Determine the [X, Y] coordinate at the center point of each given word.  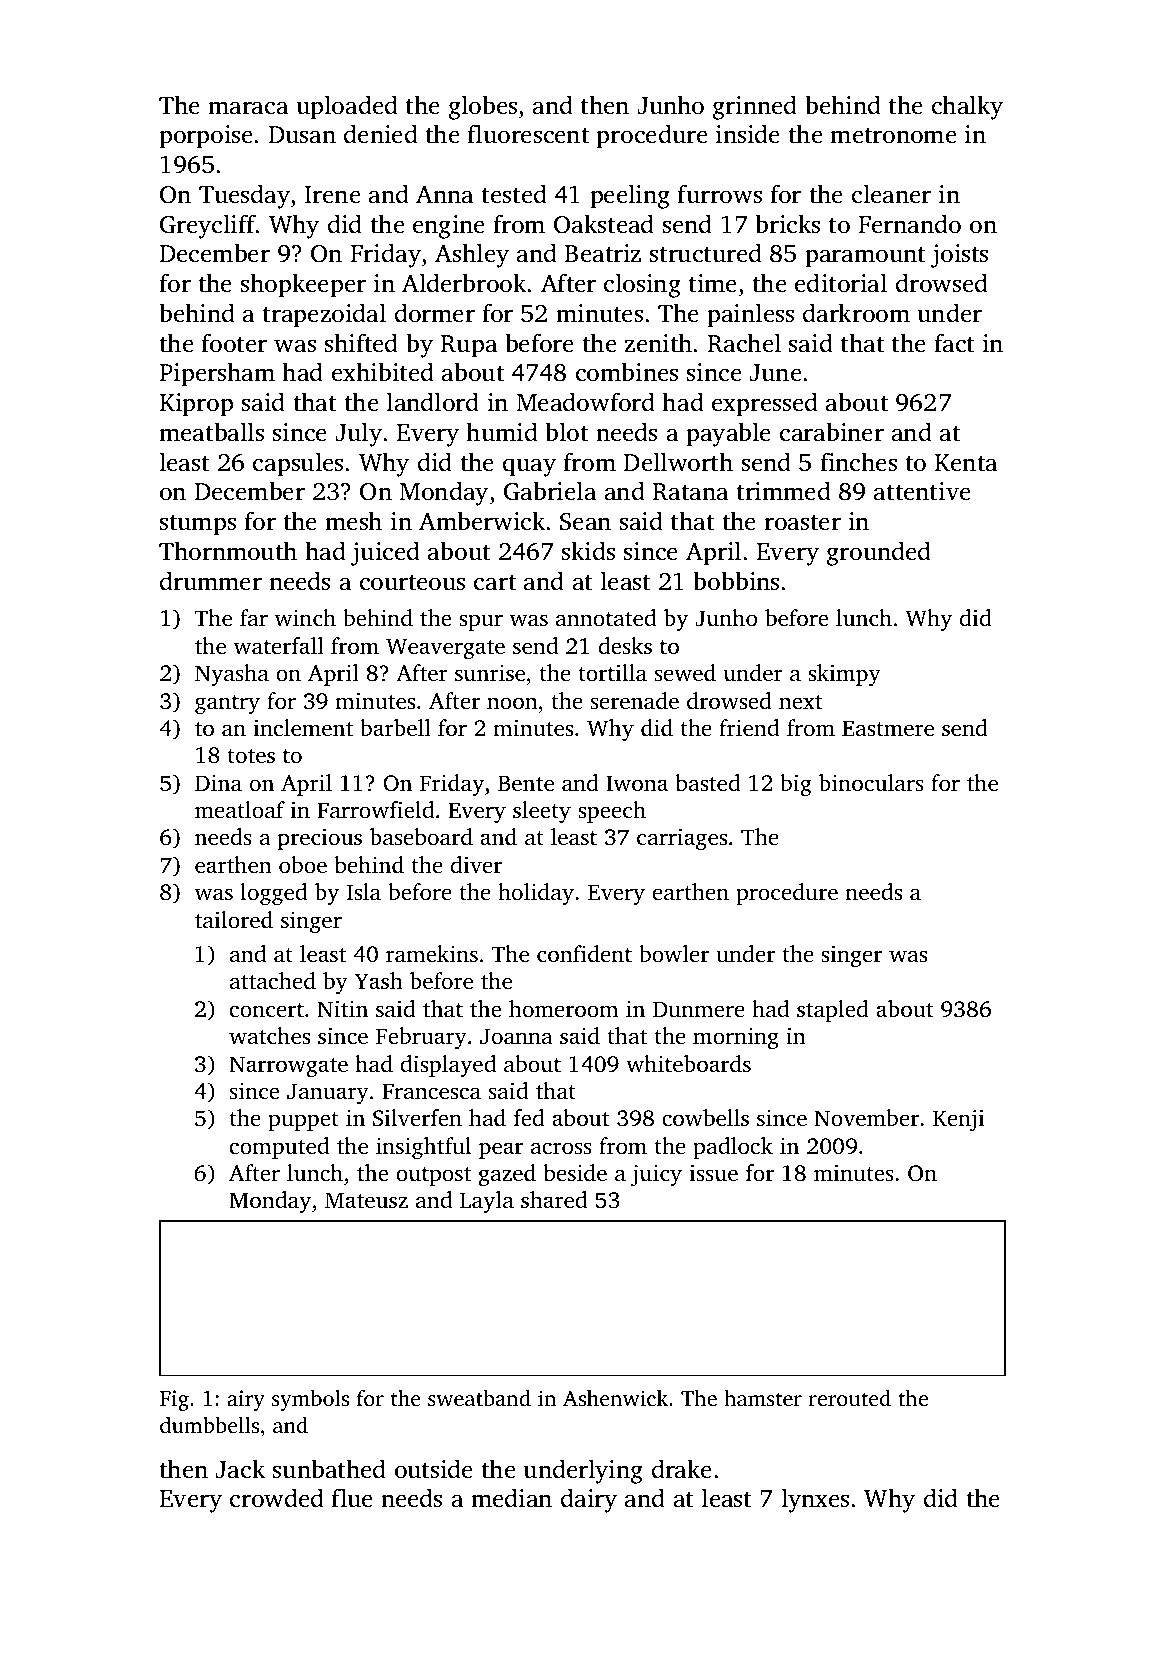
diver [476, 864]
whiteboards [688, 1064]
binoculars [871, 783]
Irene [333, 195]
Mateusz [366, 1200]
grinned [755, 107]
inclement [303, 728]
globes [483, 107]
